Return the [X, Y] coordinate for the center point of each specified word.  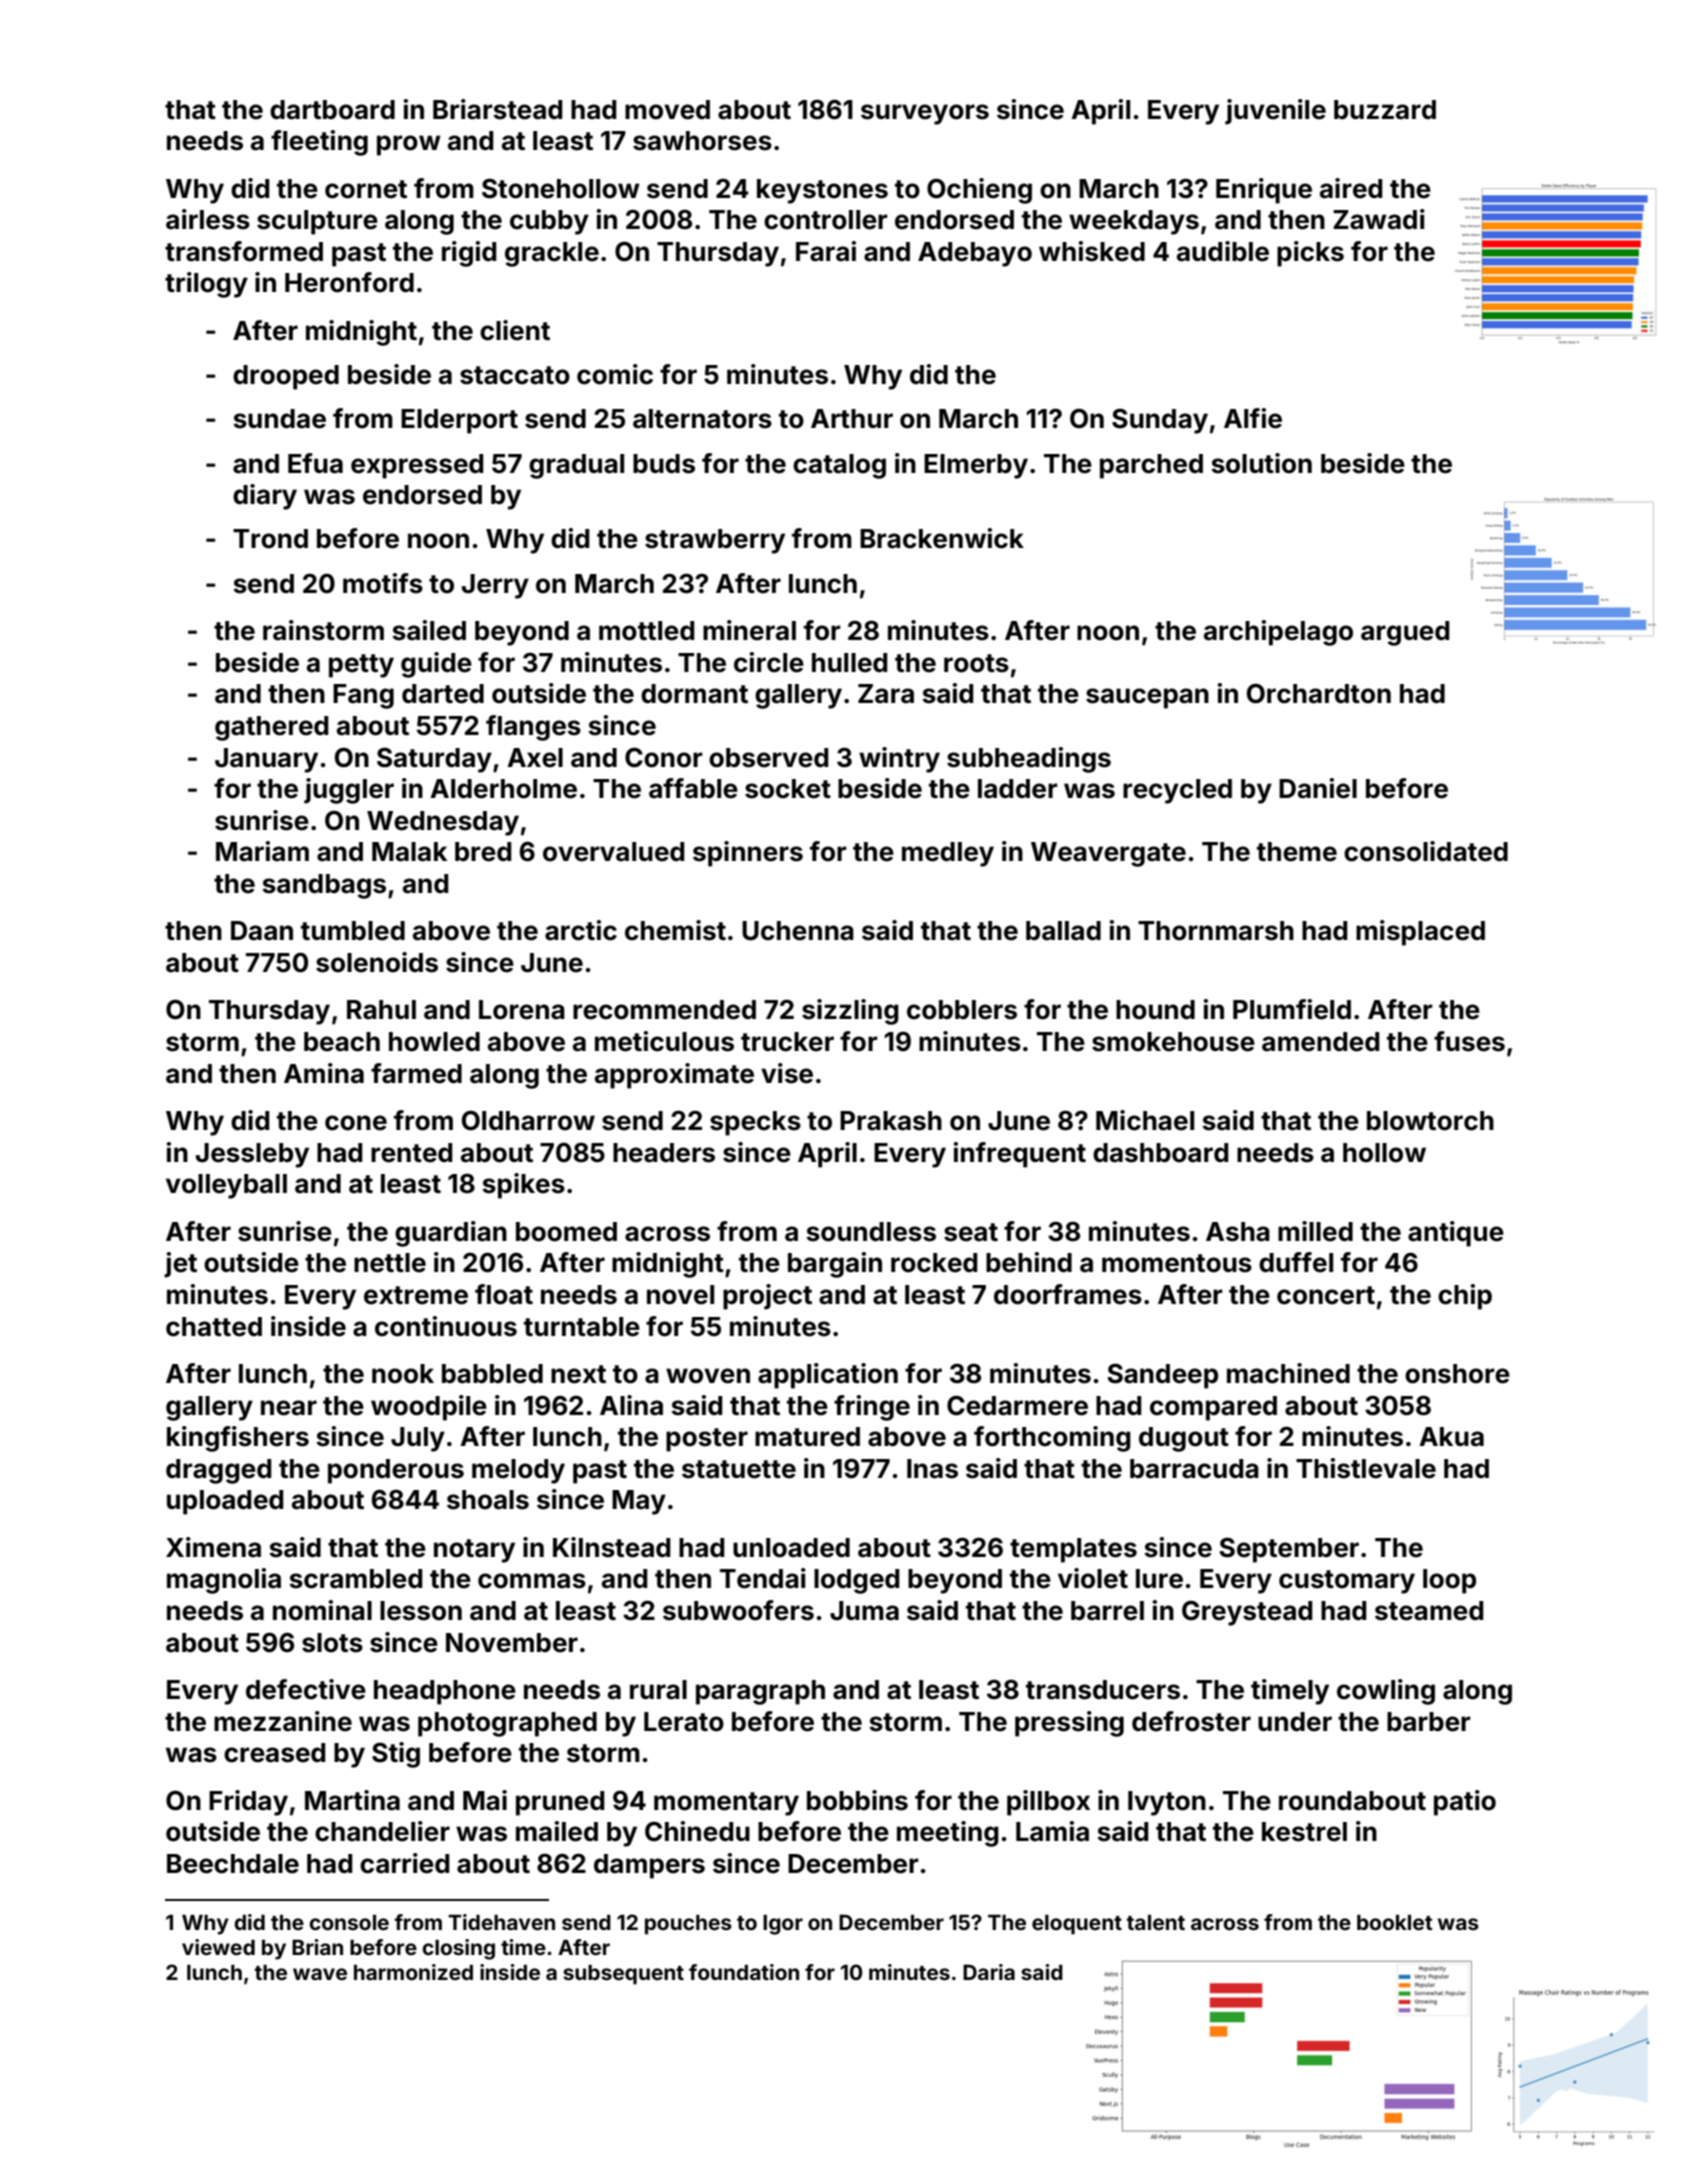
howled [434, 1042]
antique [1456, 1234]
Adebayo [975, 254]
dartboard [332, 110]
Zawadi [1379, 219]
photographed [507, 1724]
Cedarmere [1017, 1405]
